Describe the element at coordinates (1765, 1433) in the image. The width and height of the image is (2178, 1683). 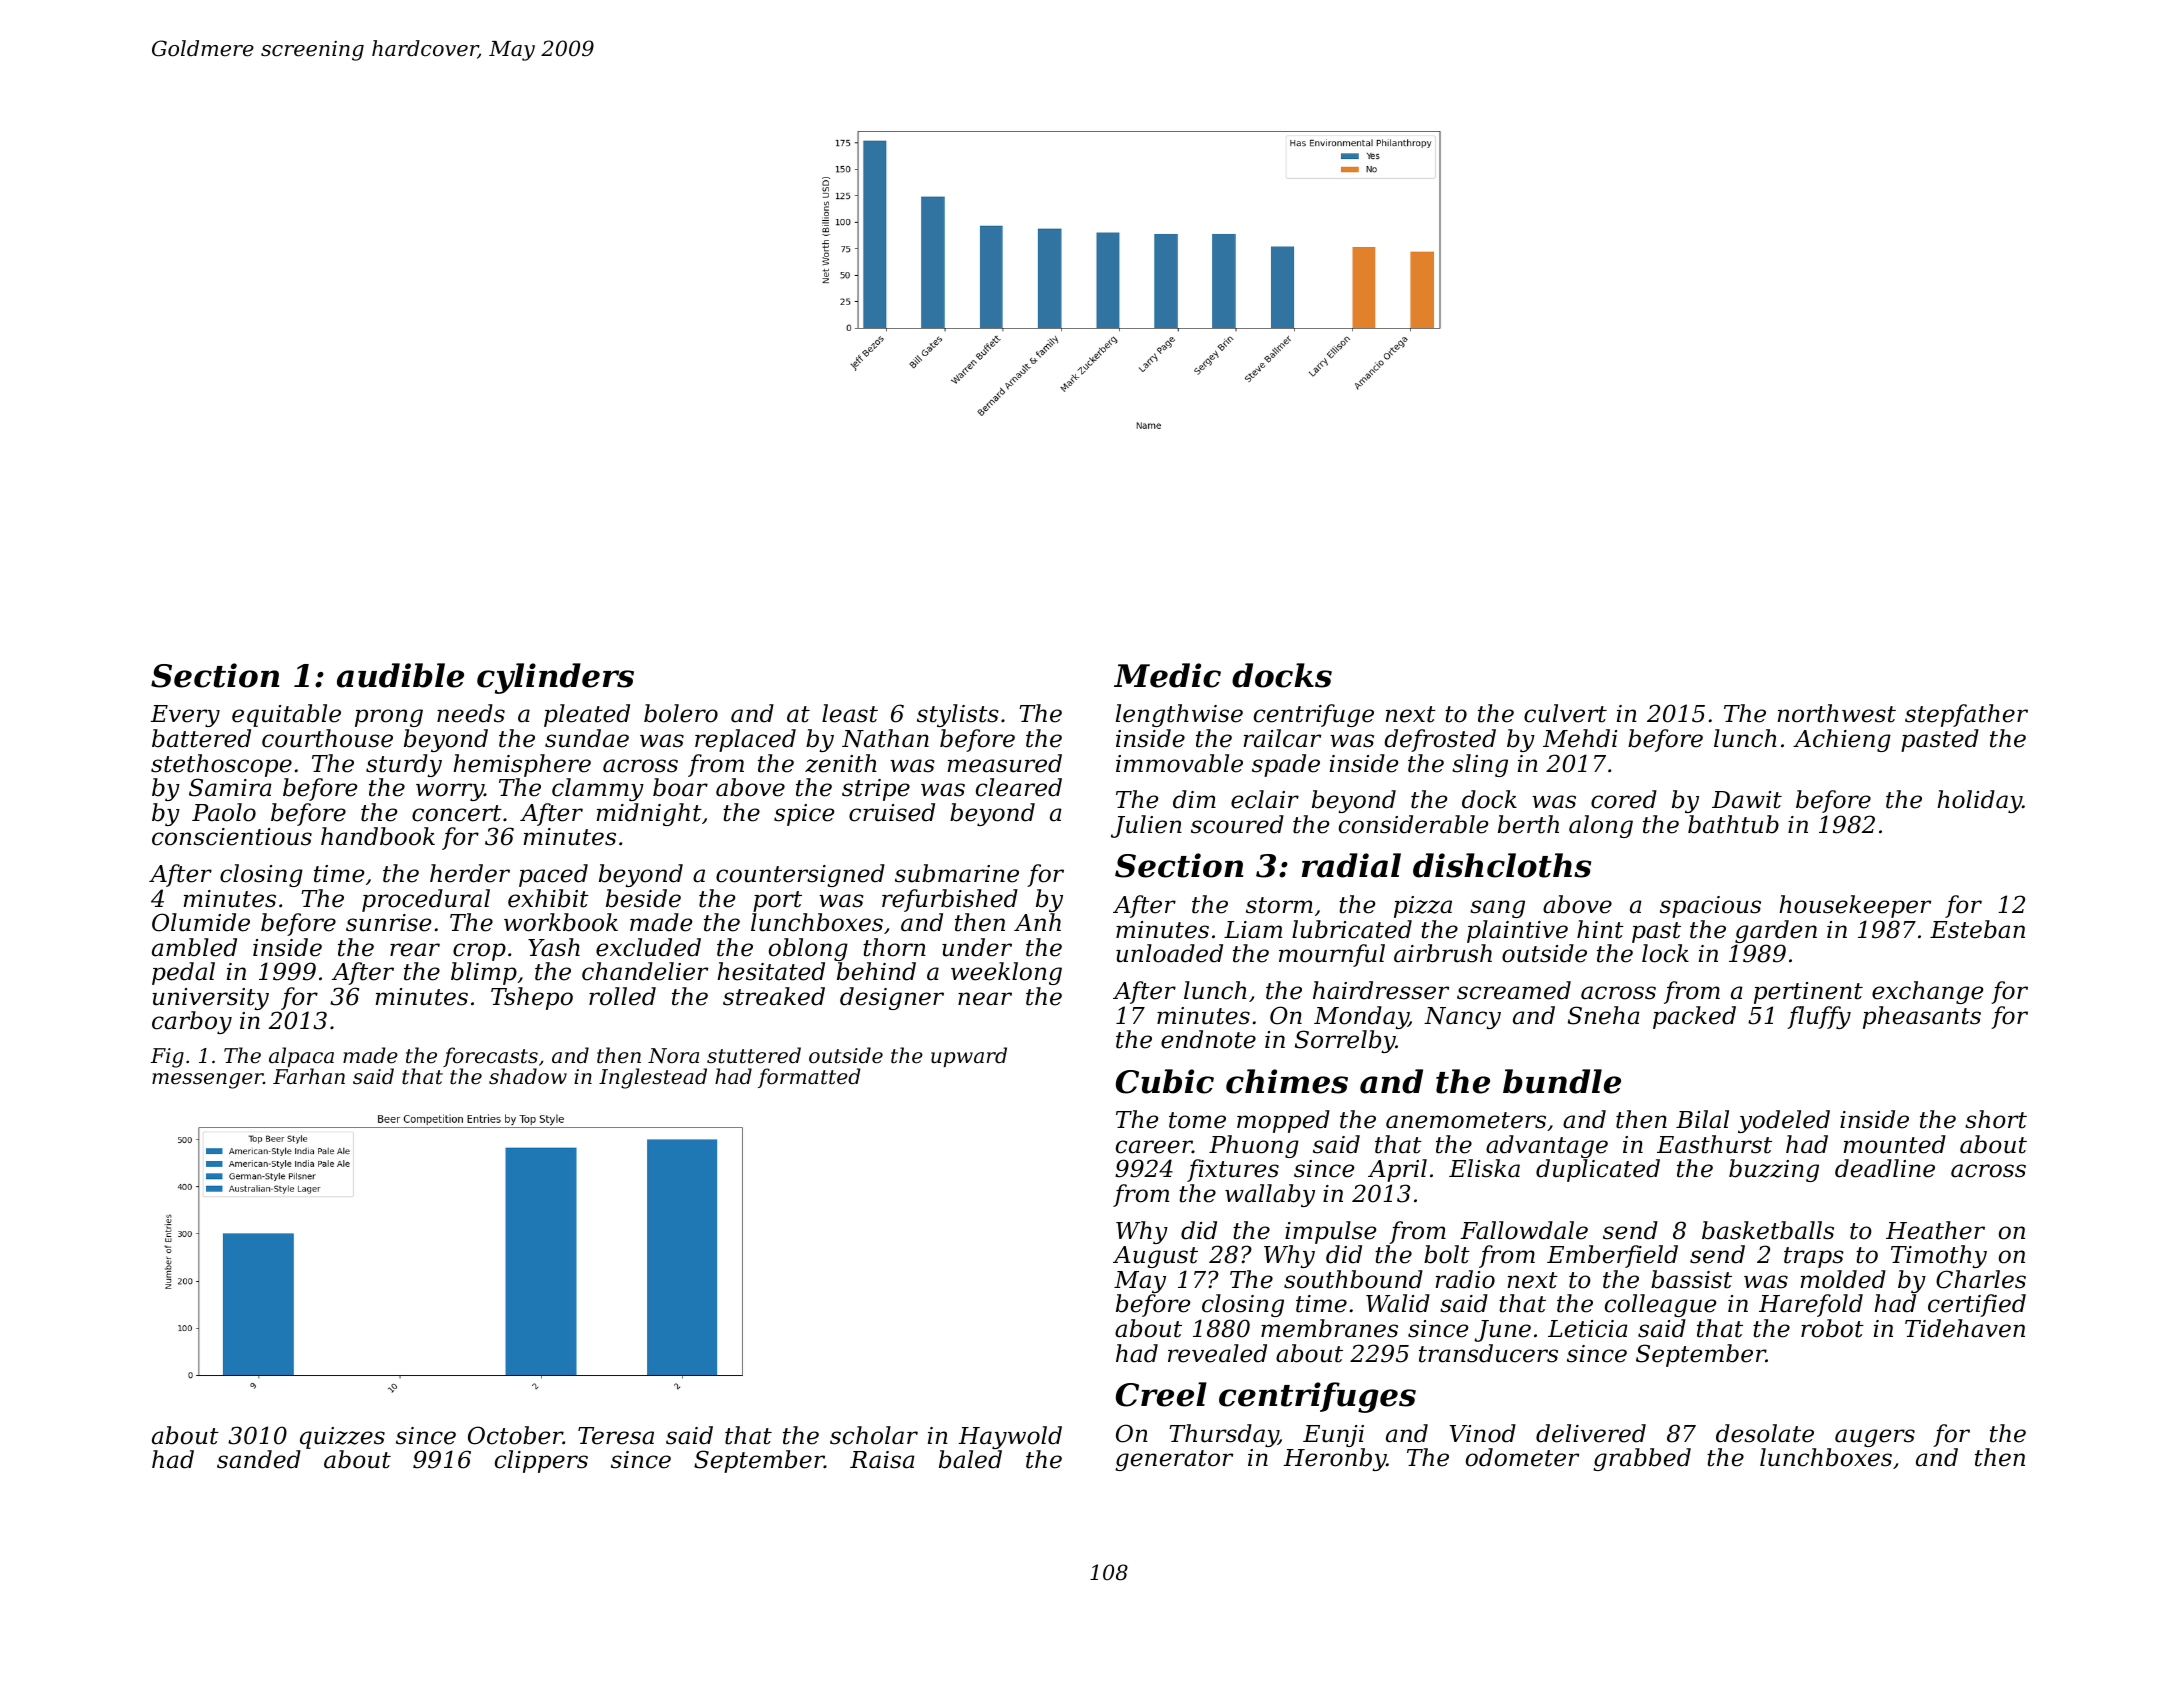
I see `desolate` at that location.
